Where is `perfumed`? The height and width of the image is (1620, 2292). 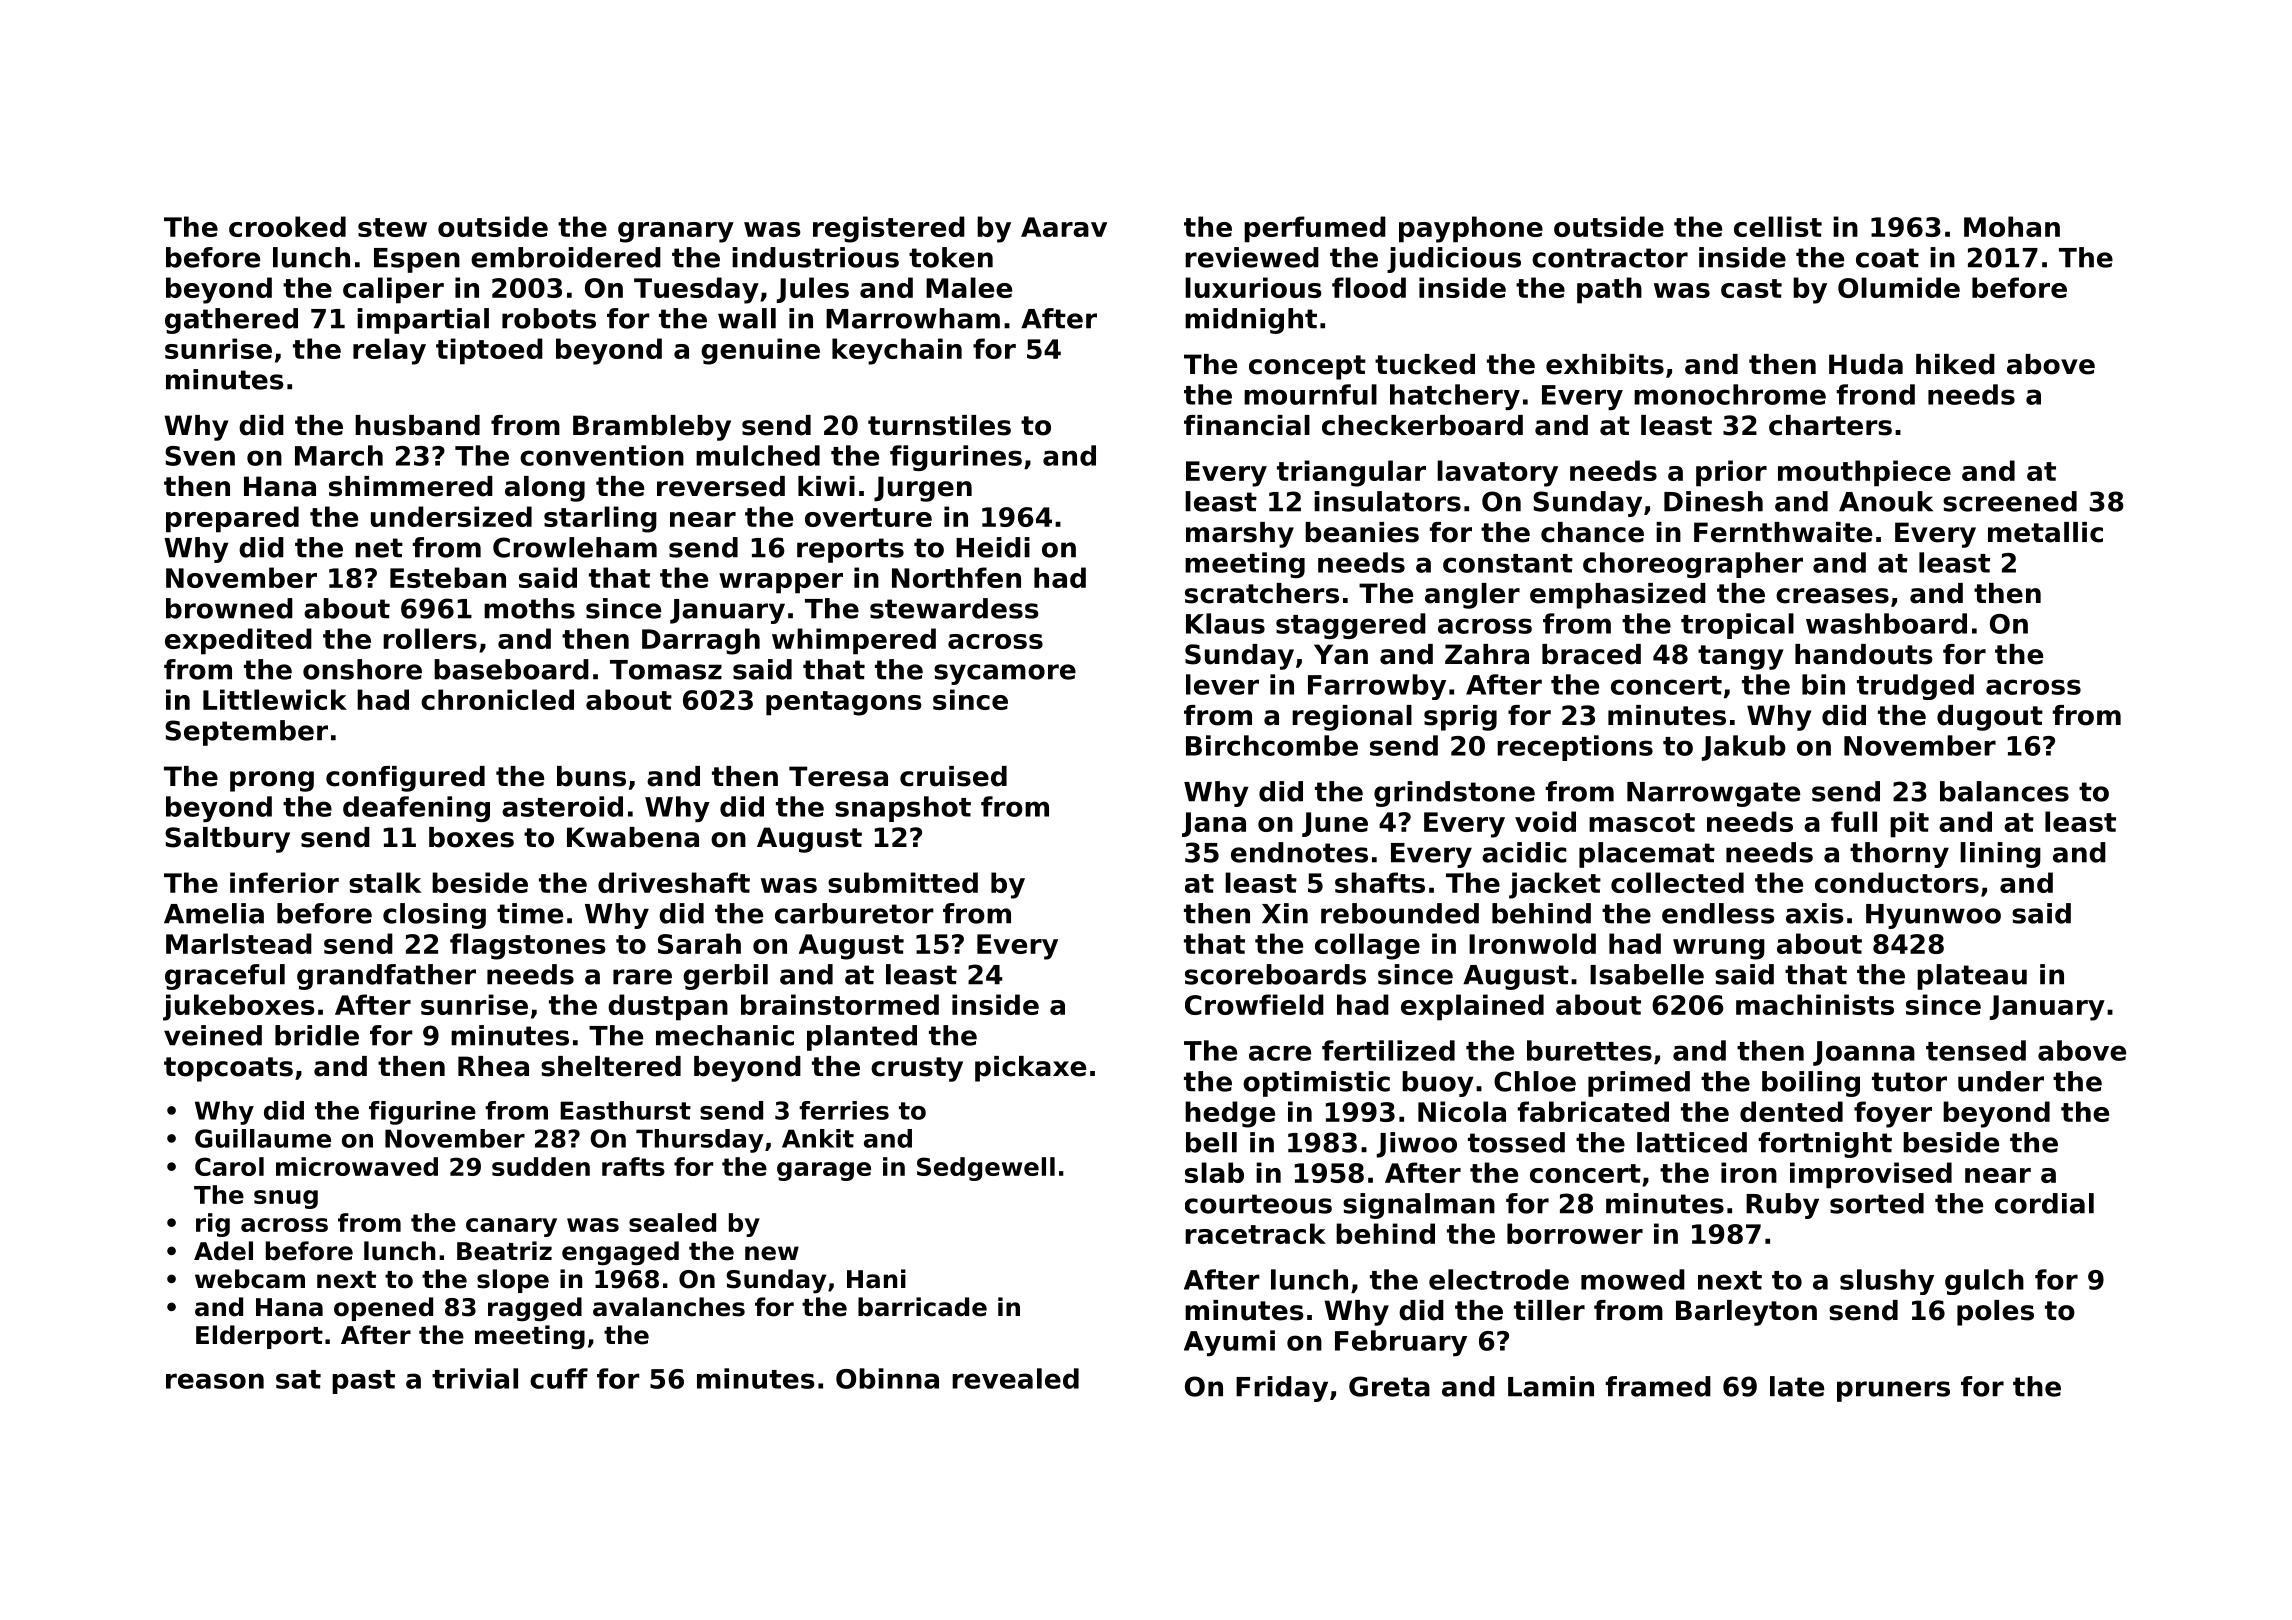 perfumed is located at coordinates (1315, 229).
